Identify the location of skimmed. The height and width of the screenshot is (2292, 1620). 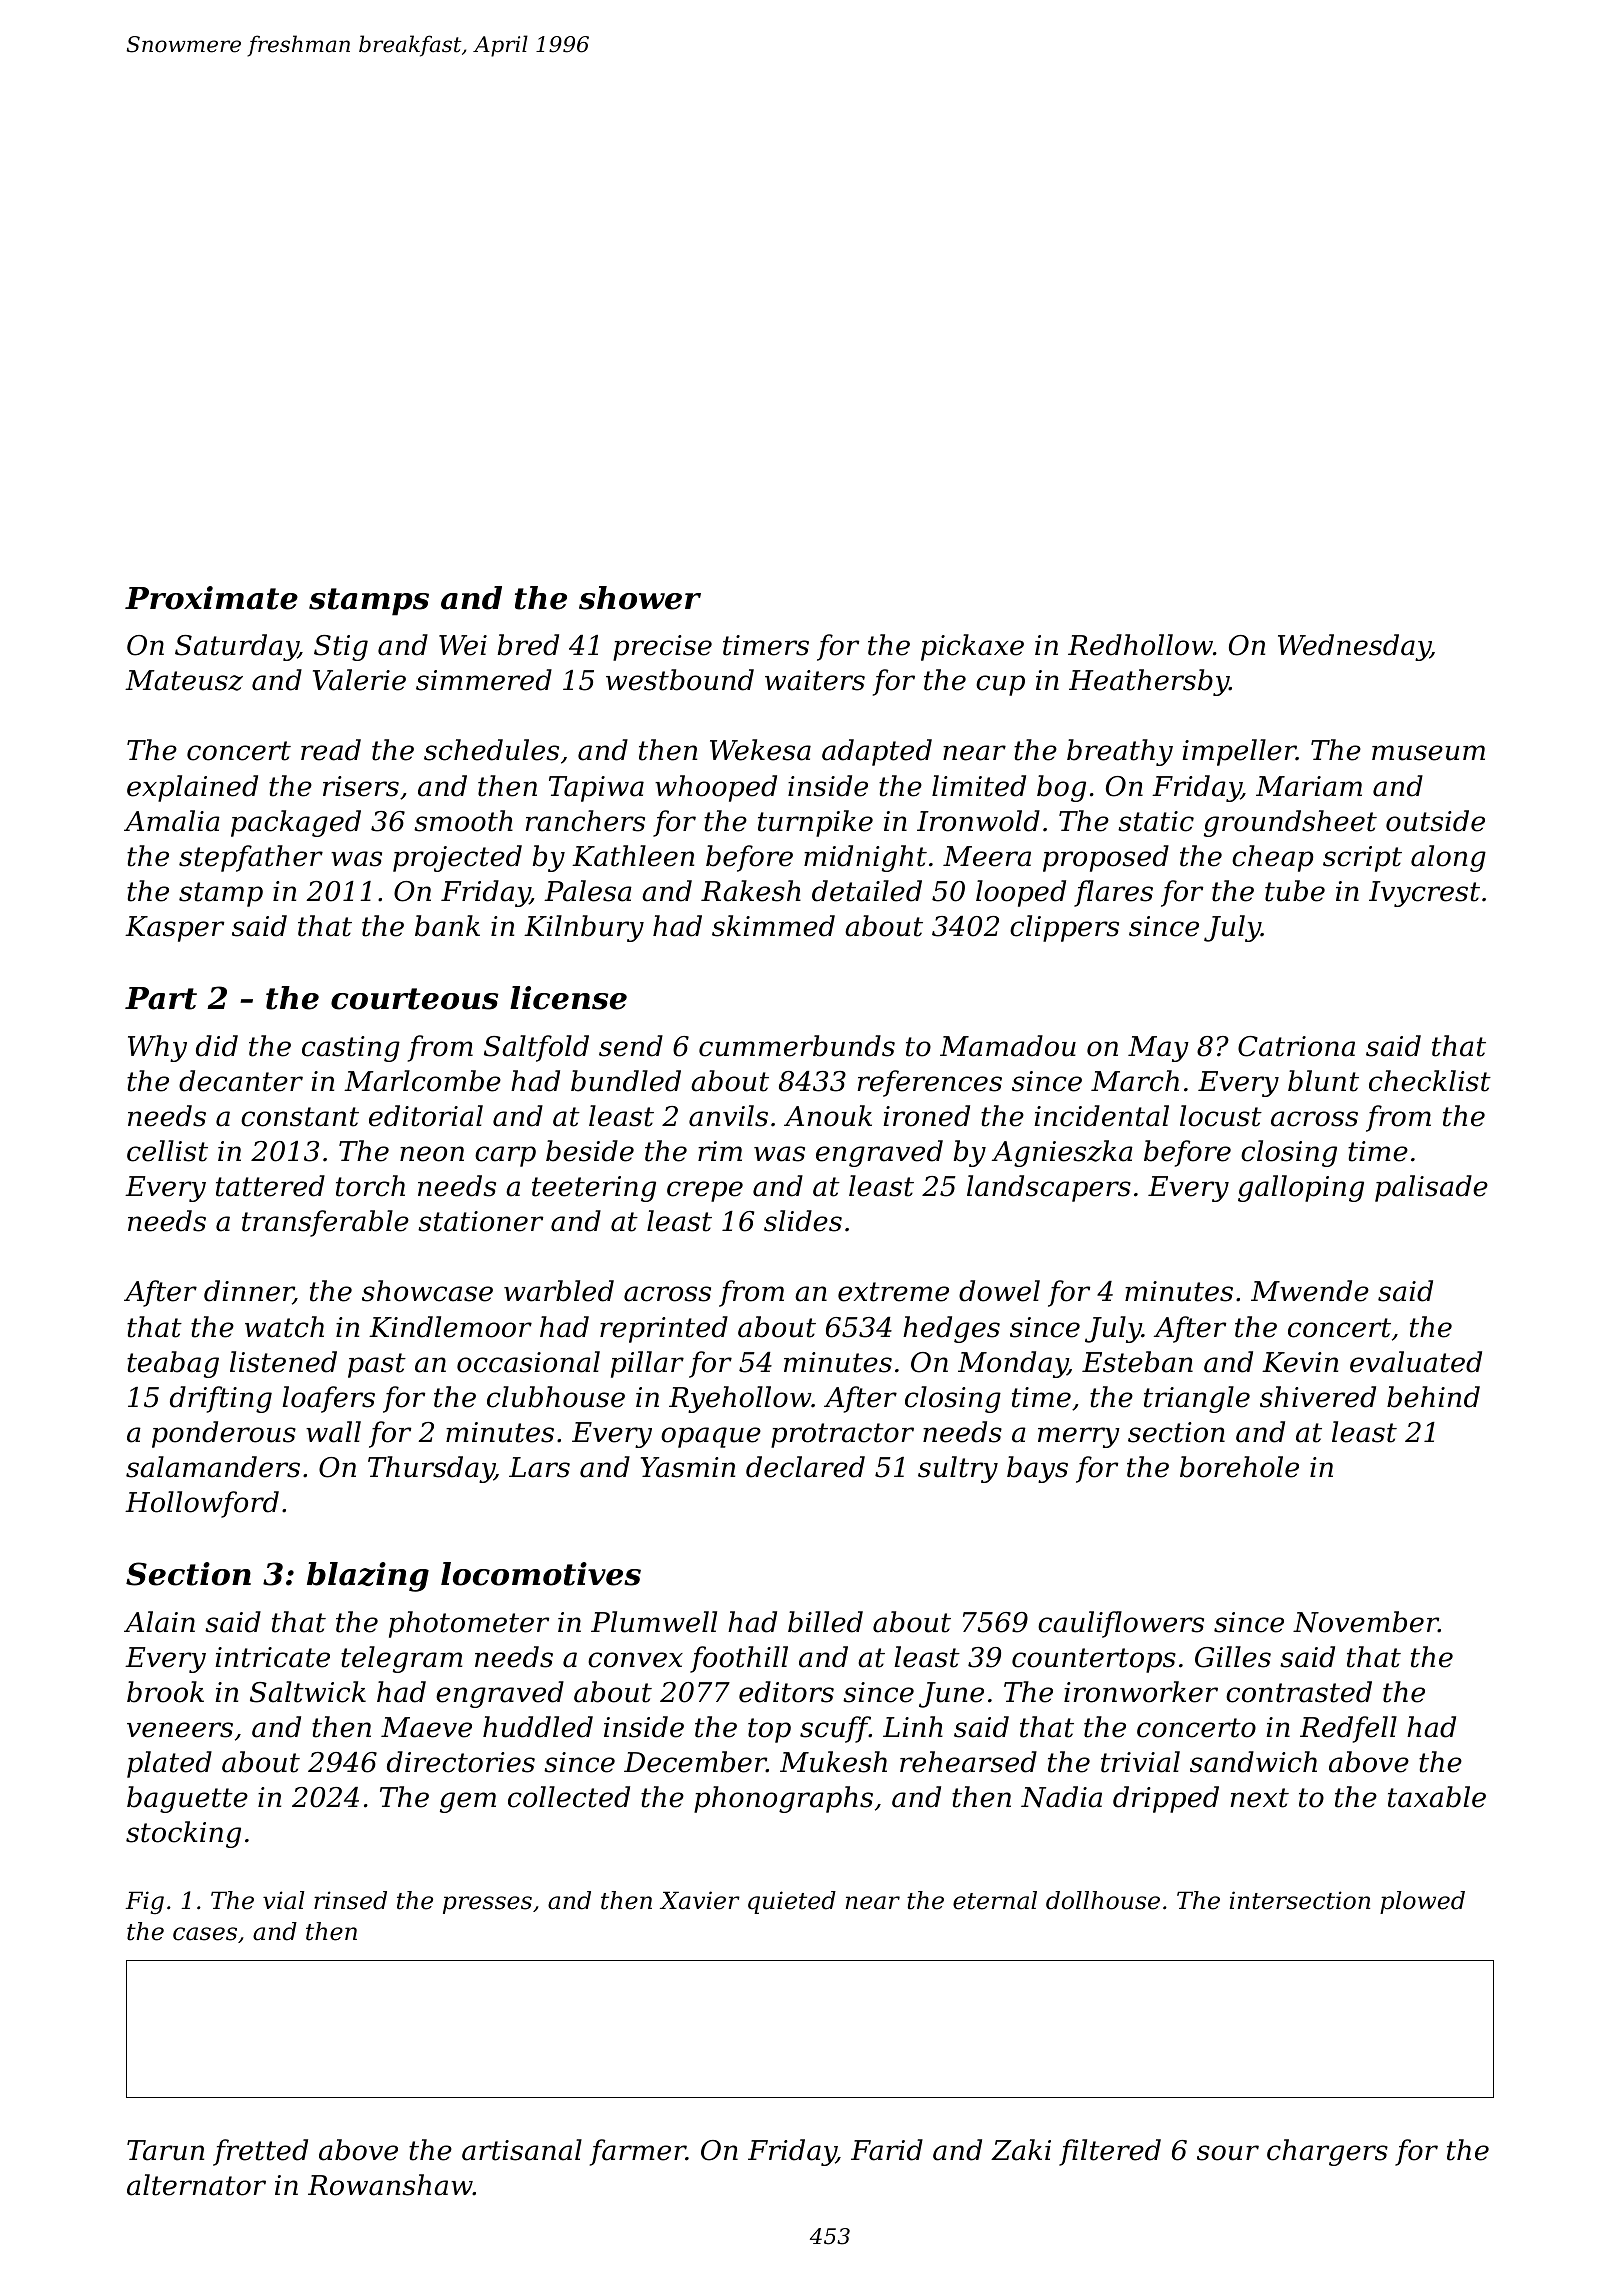
(773, 926).
